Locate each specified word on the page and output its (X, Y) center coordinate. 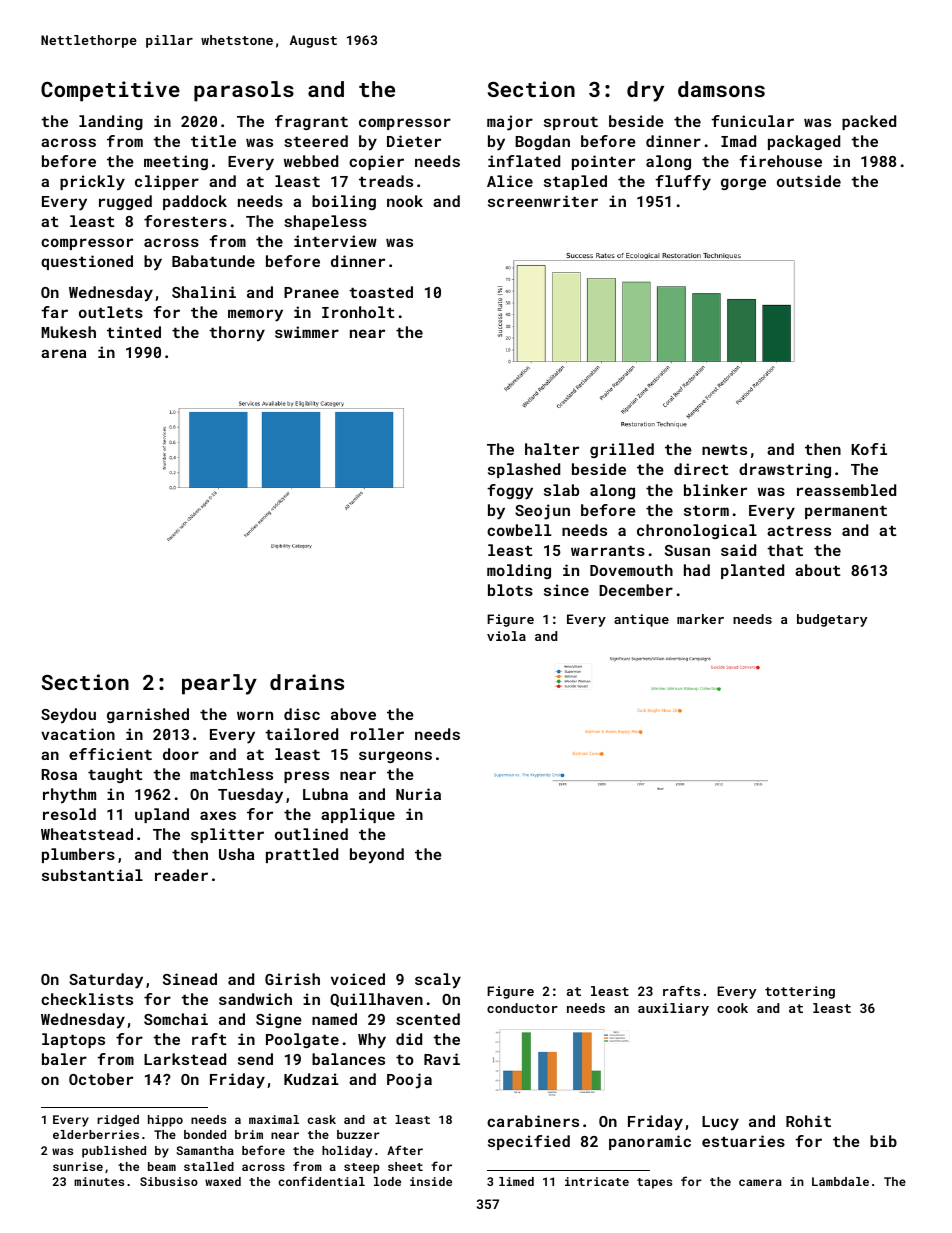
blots (510, 590)
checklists (87, 999)
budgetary (832, 620)
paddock (195, 202)
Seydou (68, 716)
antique (641, 620)
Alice (510, 181)
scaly (438, 981)
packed (869, 122)
